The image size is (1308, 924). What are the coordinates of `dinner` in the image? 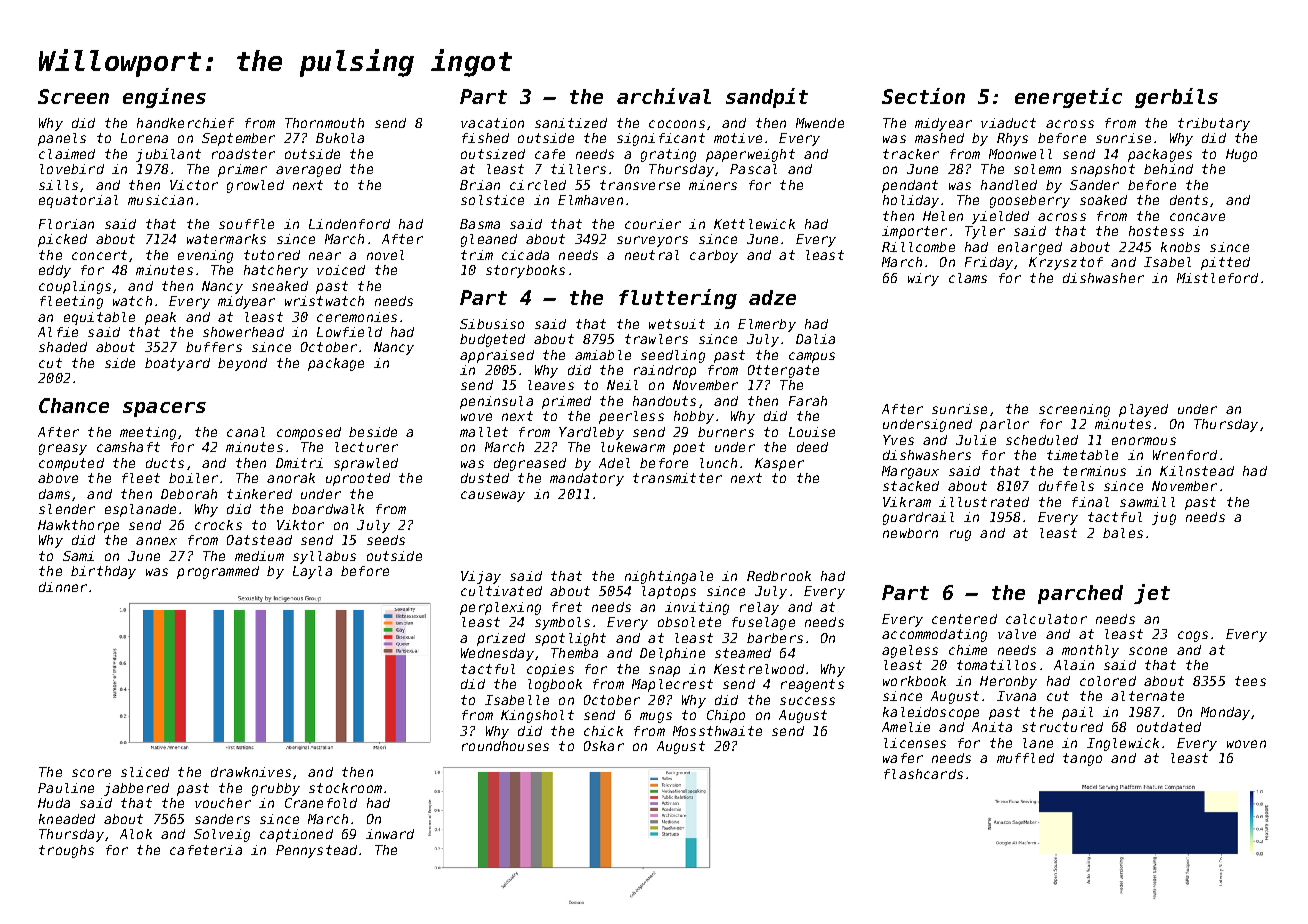 It's located at (63, 587).
